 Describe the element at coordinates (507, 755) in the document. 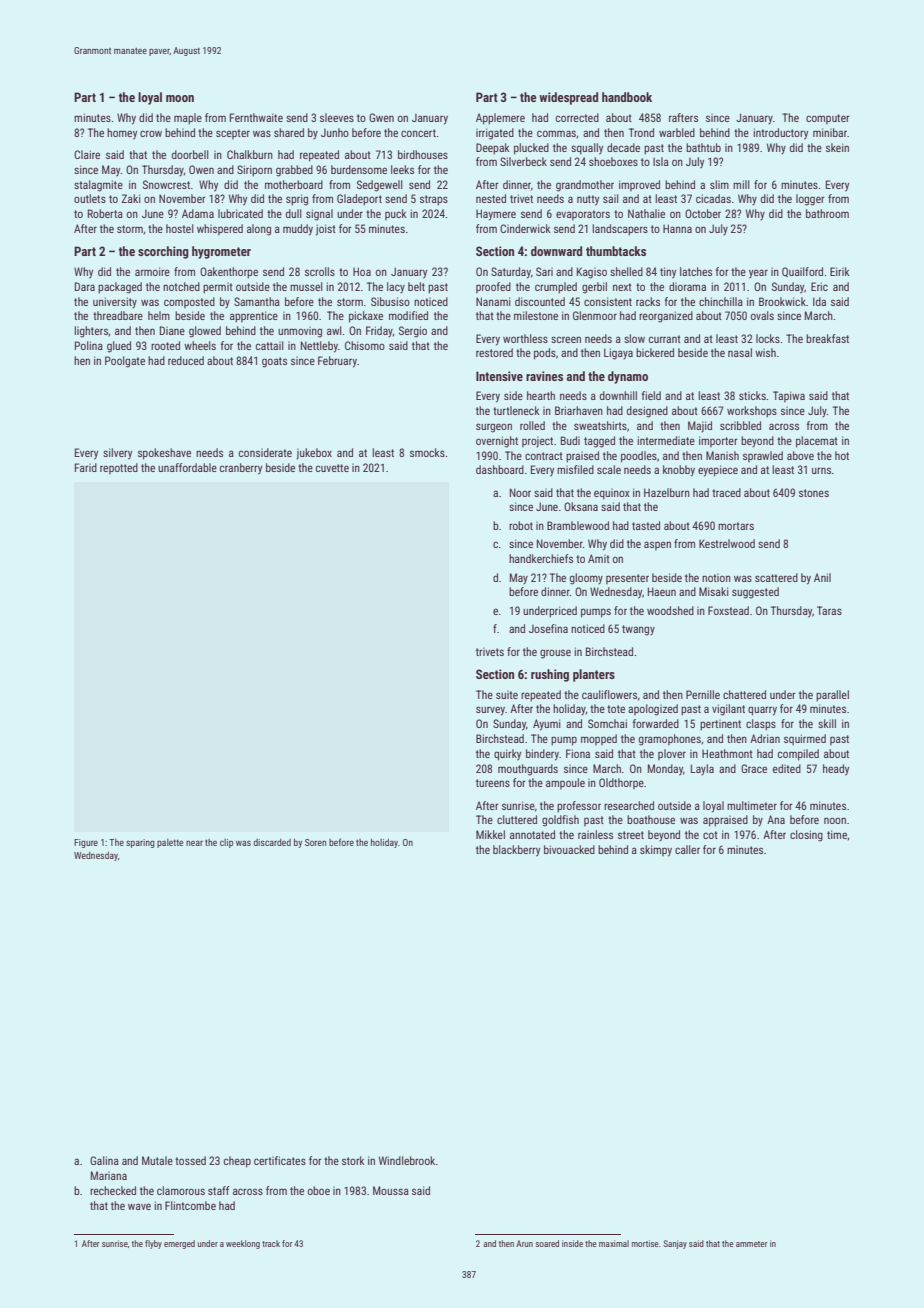

I see `quirky` at that location.
